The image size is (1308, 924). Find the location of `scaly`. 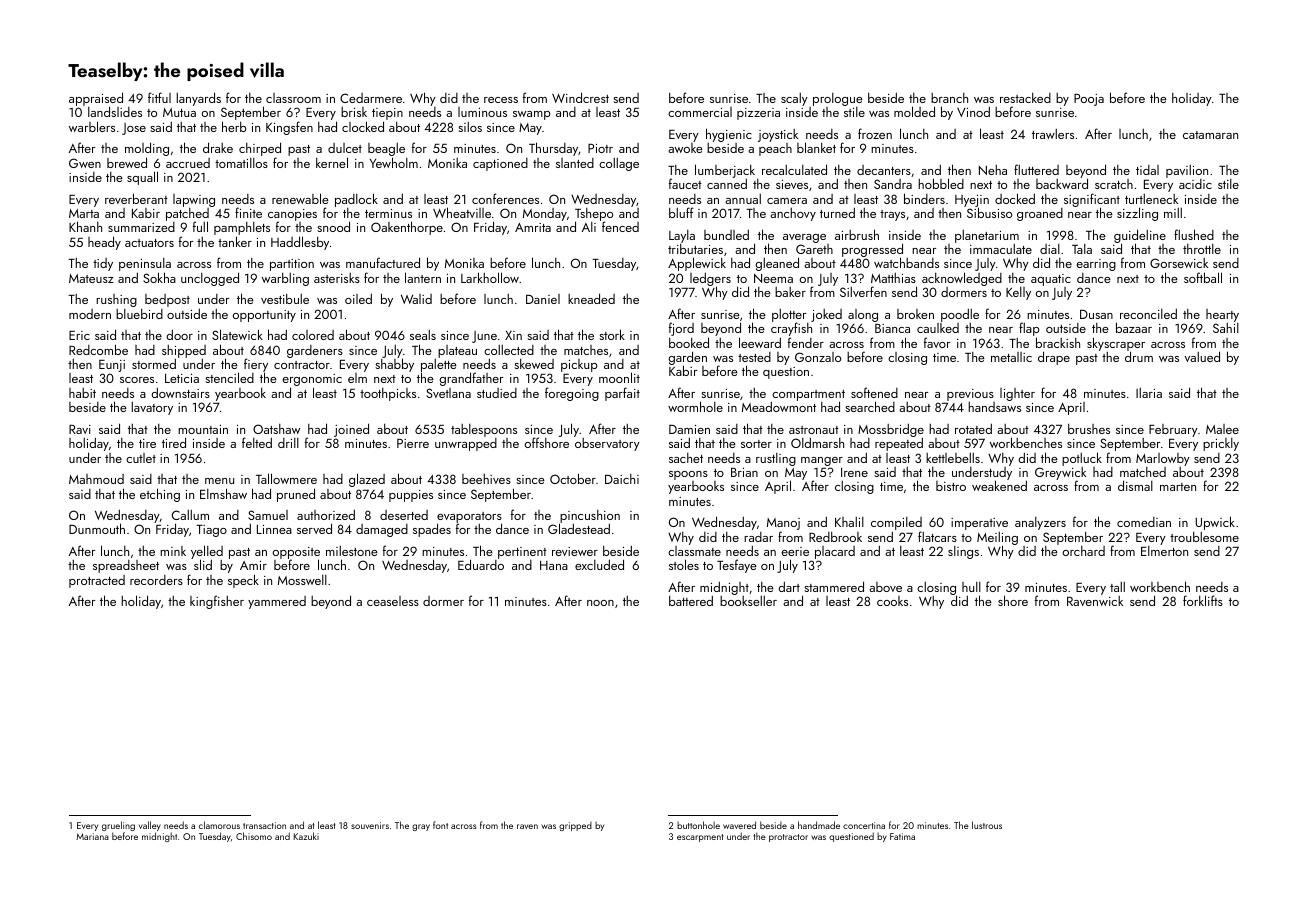

scaly is located at coordinates (794, 99).
